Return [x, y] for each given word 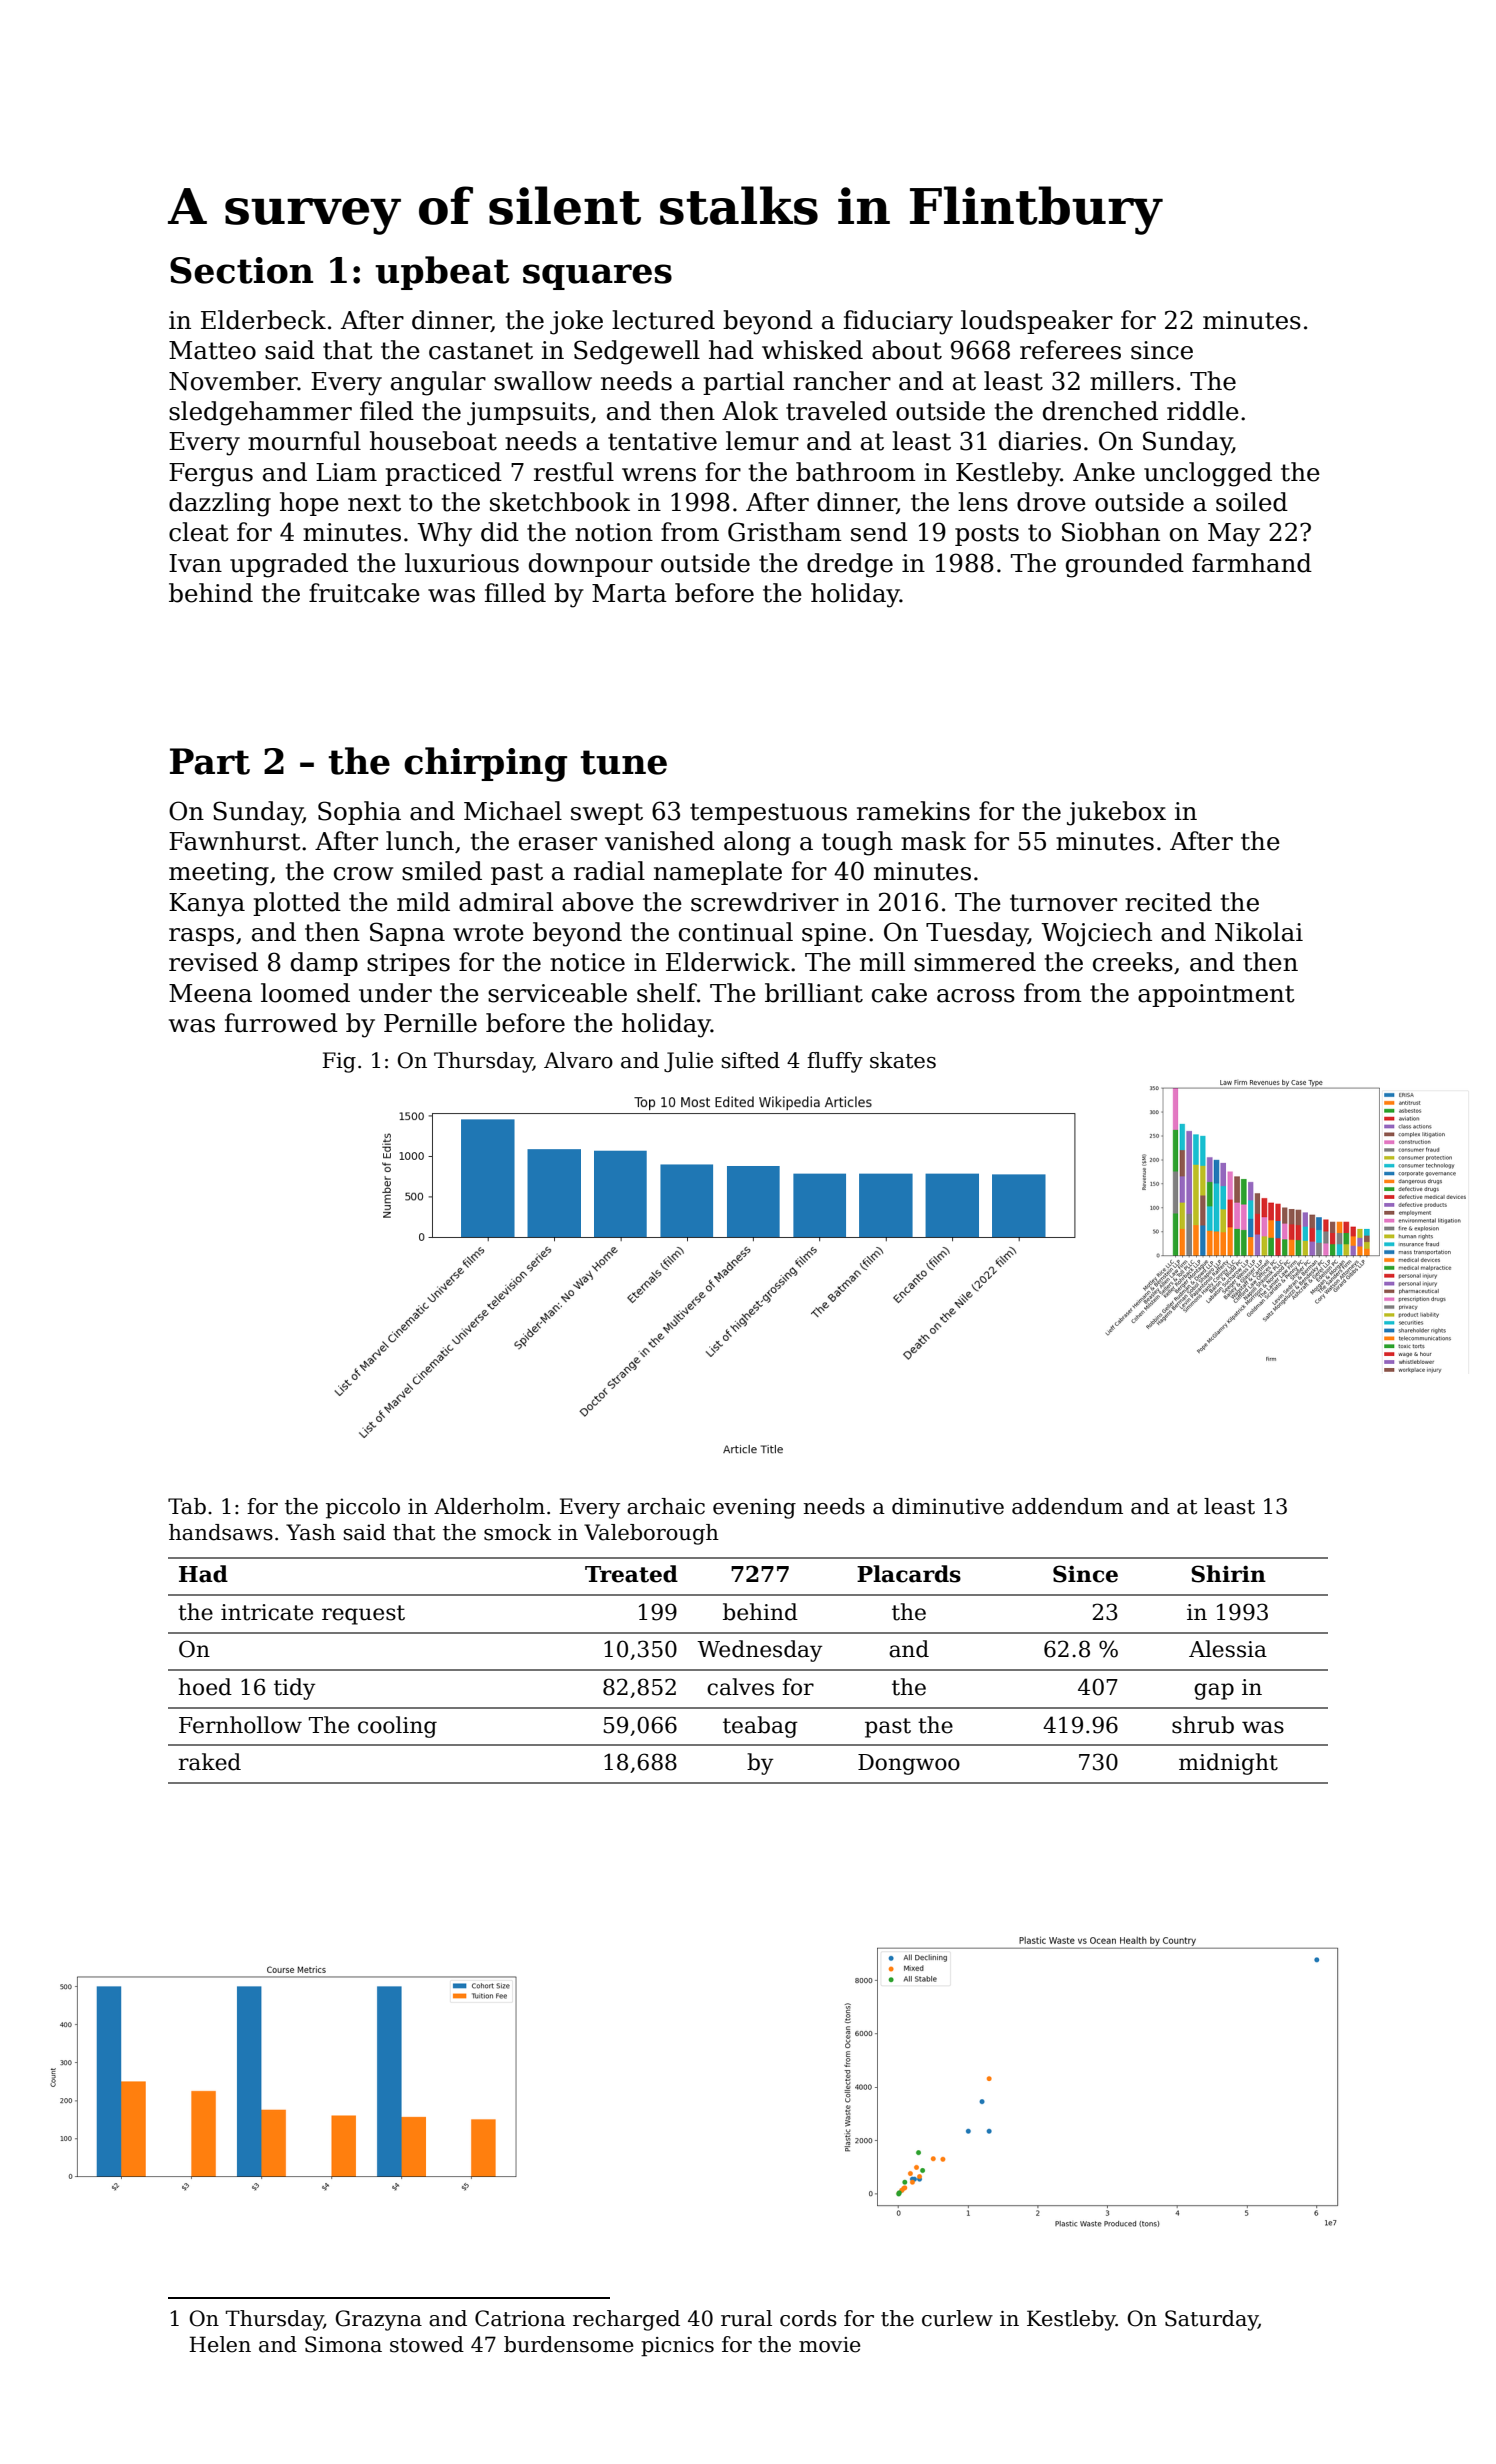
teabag [760, 1727]
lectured [663, 320]
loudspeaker [1037, 322]
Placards [909, 1574]
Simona [343, 2344]
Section [241, 270]
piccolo [363, 1508]
